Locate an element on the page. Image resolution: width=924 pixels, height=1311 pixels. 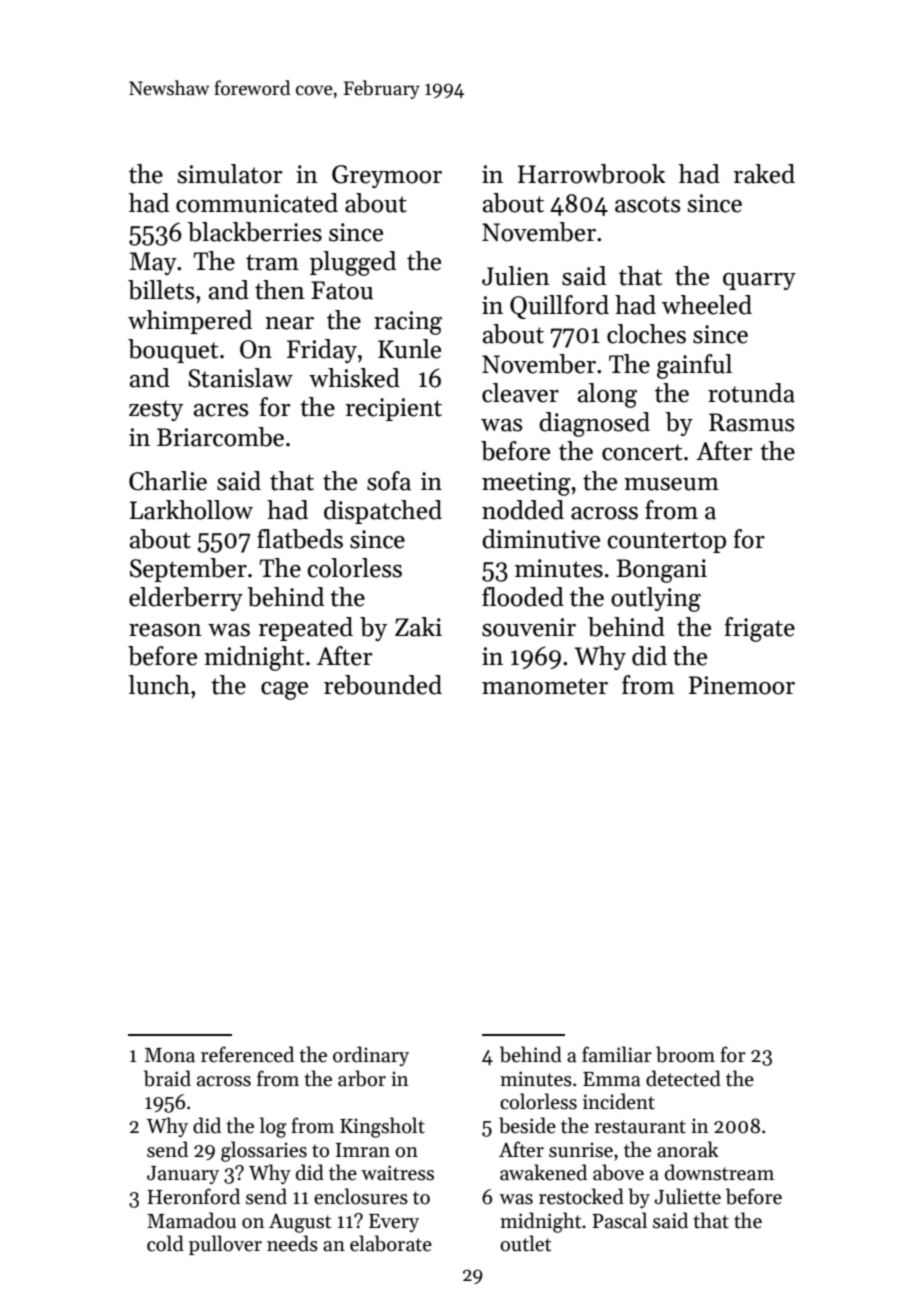
reason is located at coordinates (165, 630).
